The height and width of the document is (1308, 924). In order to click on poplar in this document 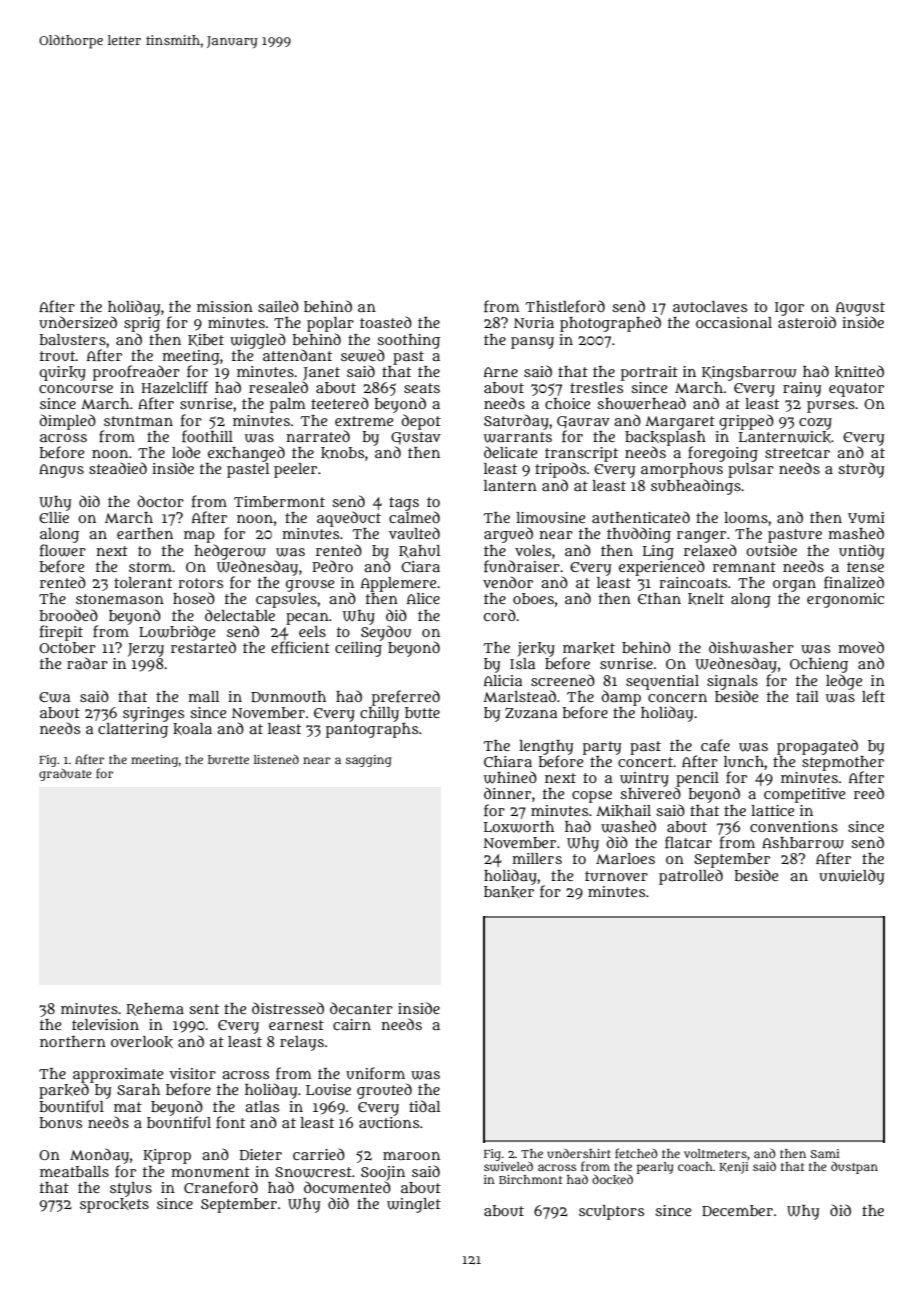, I will do `click(330, 324)`.
